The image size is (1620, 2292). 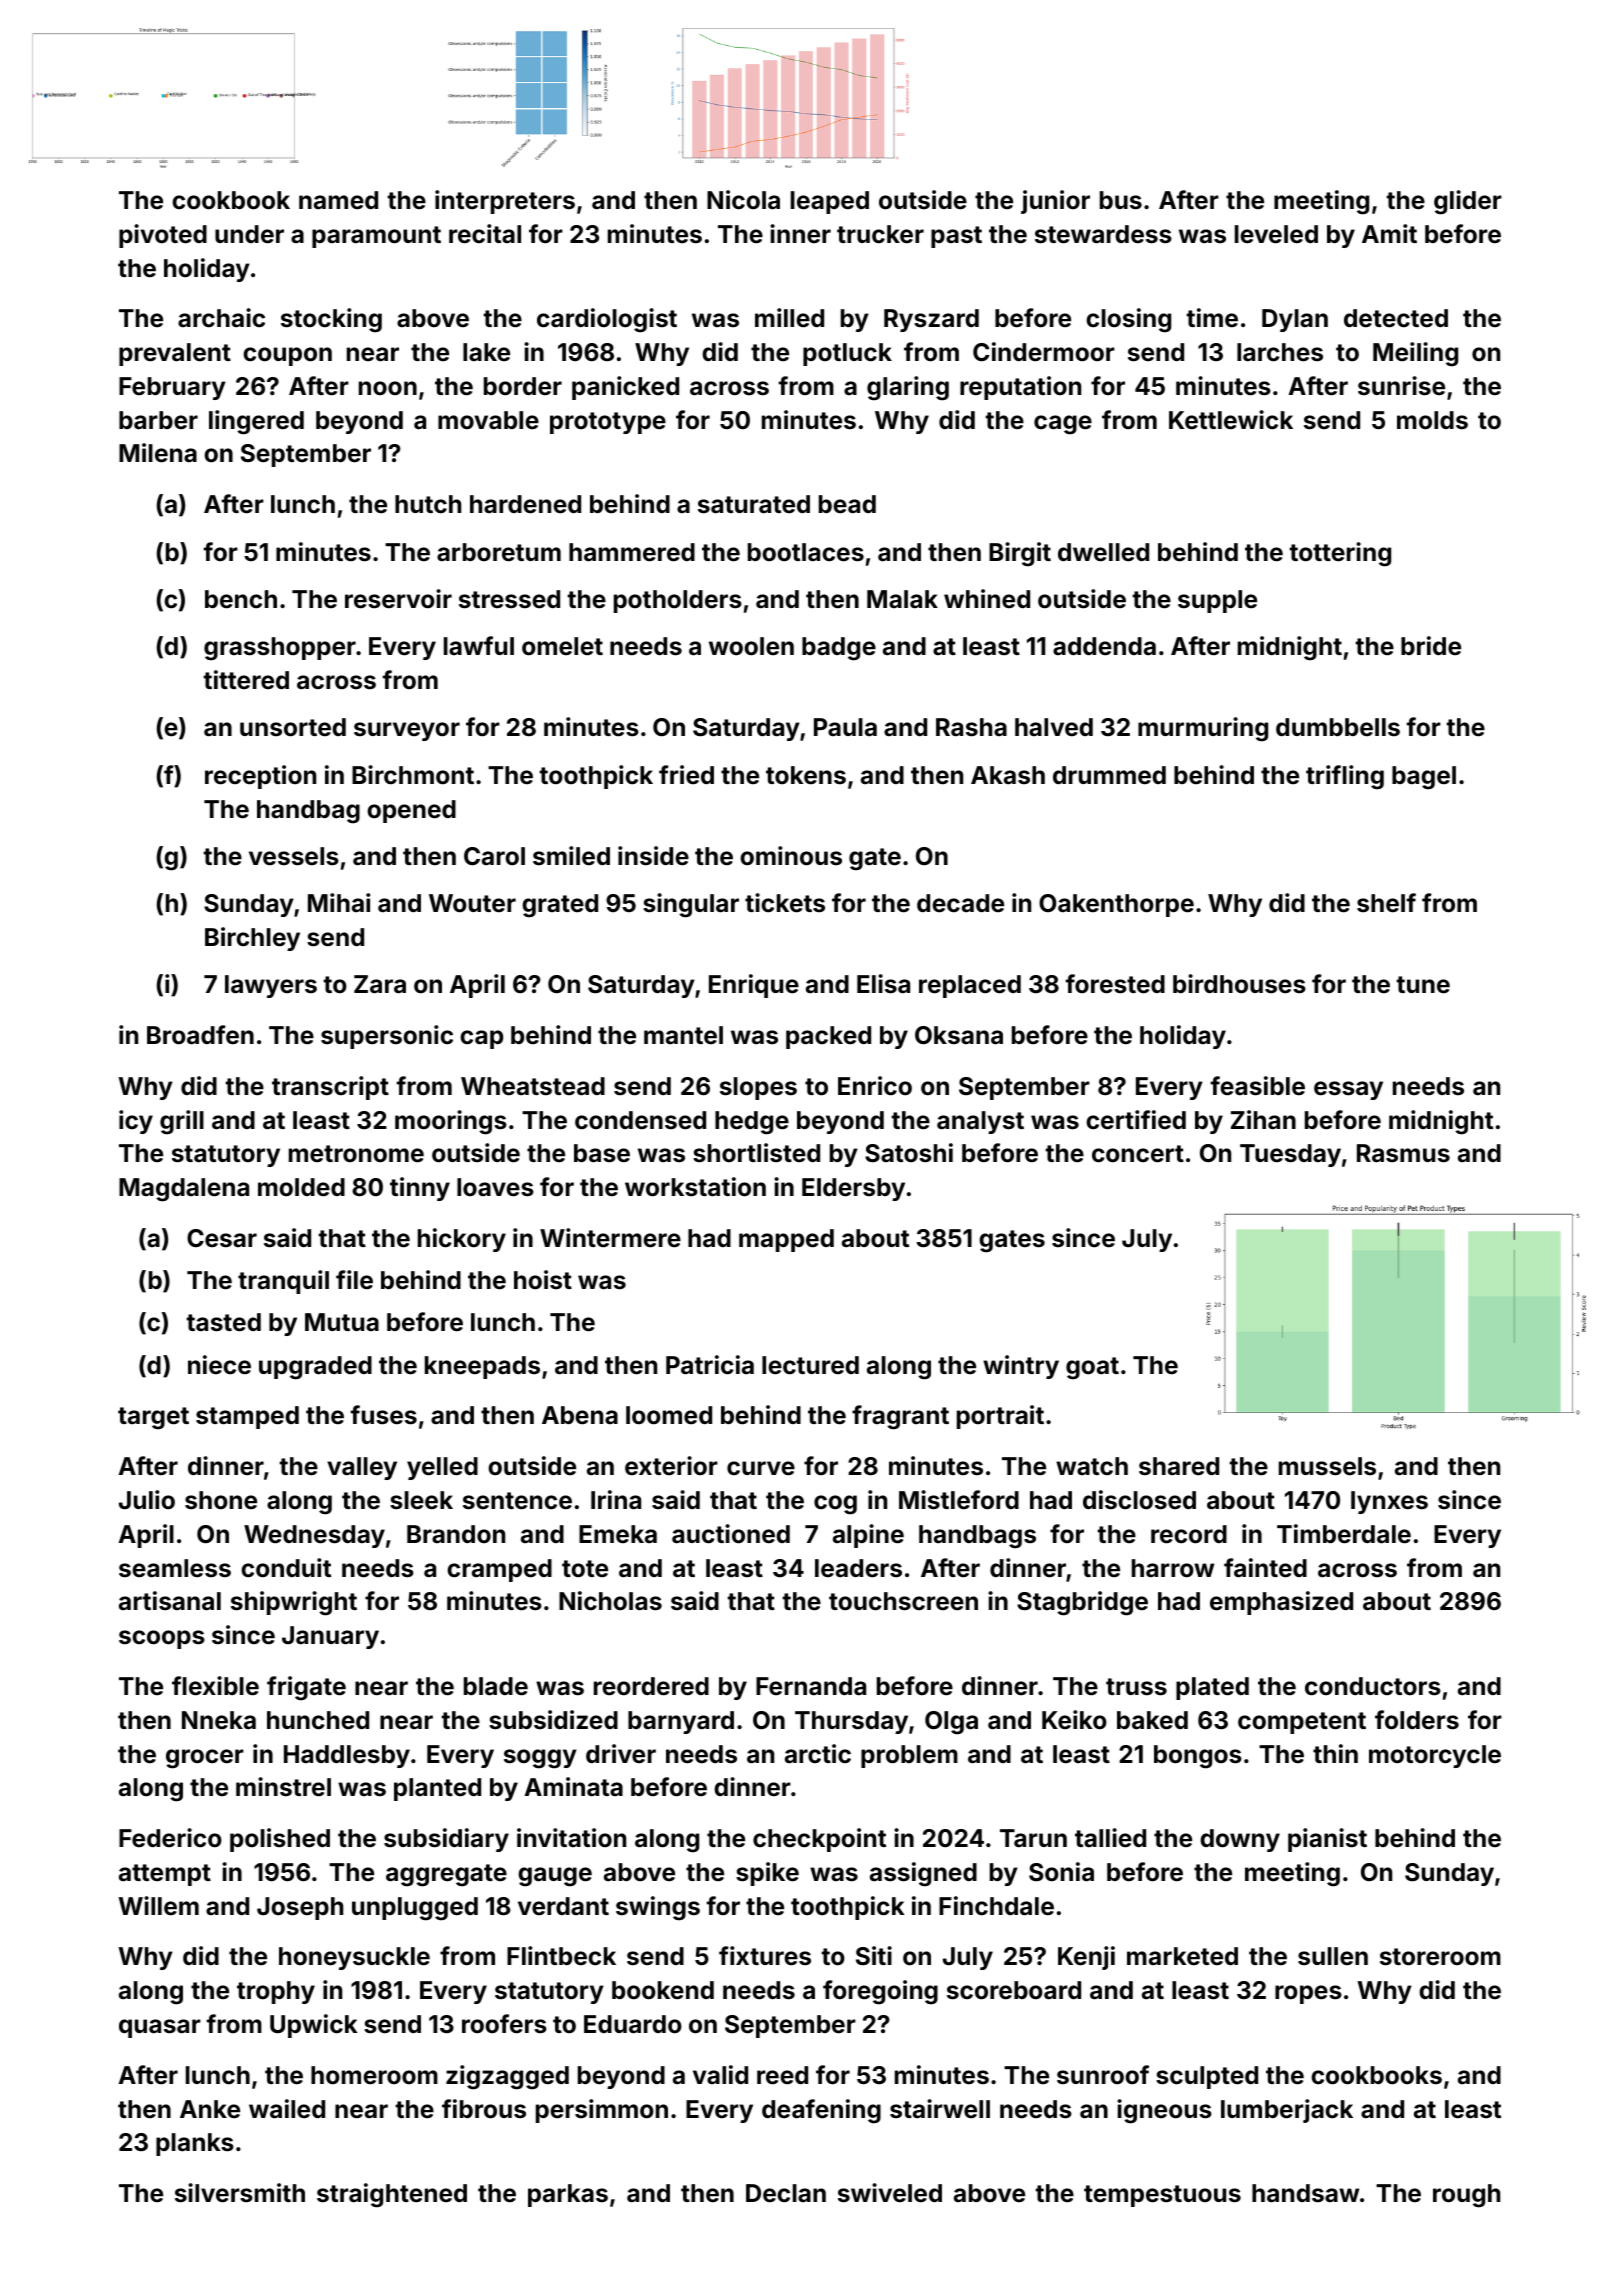 What do you see at coordinates (249, 234) in the document?
I see `under` at bounding box center [249, 234].
